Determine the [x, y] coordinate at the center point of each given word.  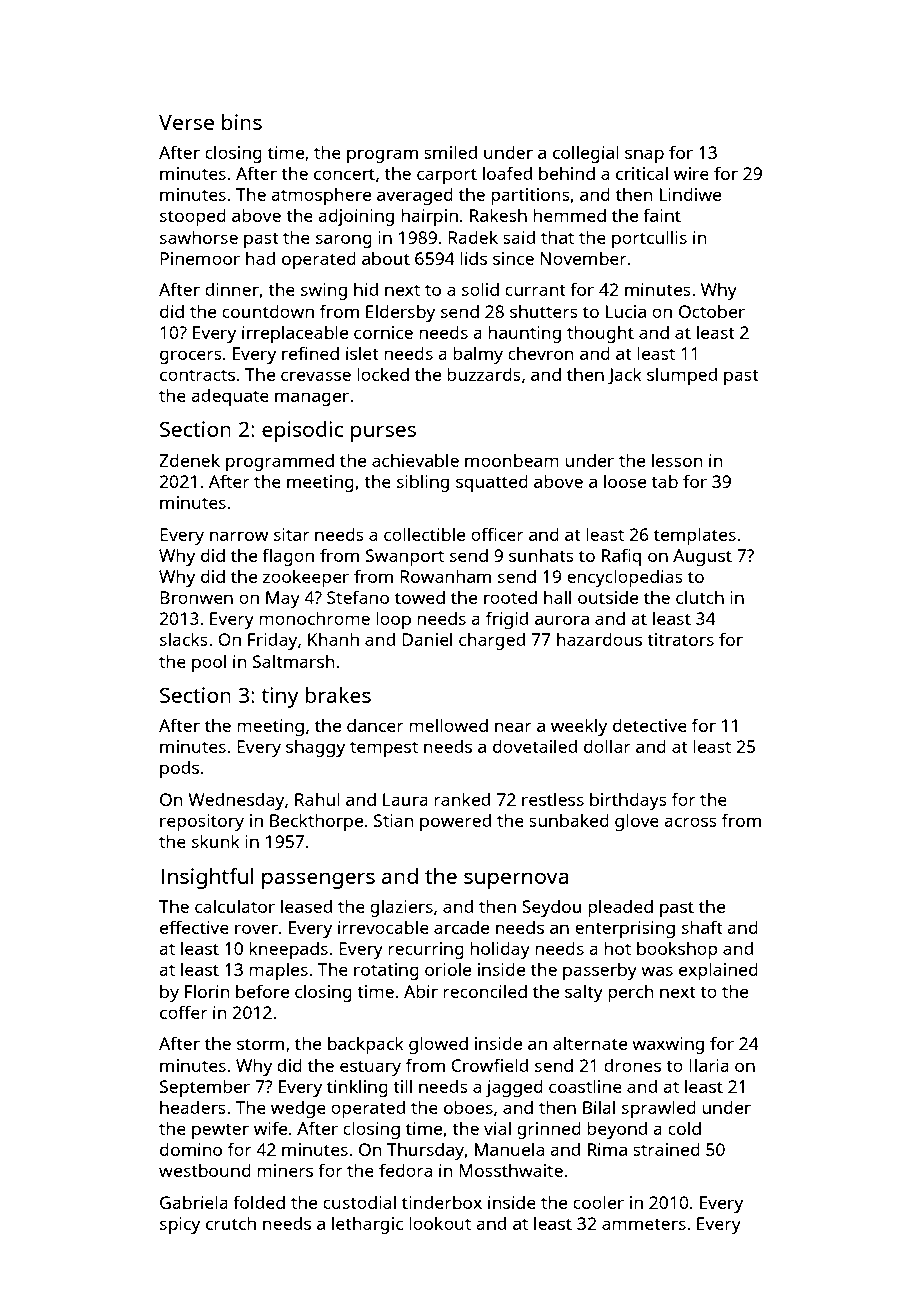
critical [642, 173]
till [402, 1086]
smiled [450, 152]
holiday [500, 950]
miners [285, 1170]
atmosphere [321, 196]
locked [383, 374]
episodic [302, 431]
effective [194, 927]
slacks [184, 639]
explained [718, 971]
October [712, 311]
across [690, 822]
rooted [510, 597]
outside [608, 597]
